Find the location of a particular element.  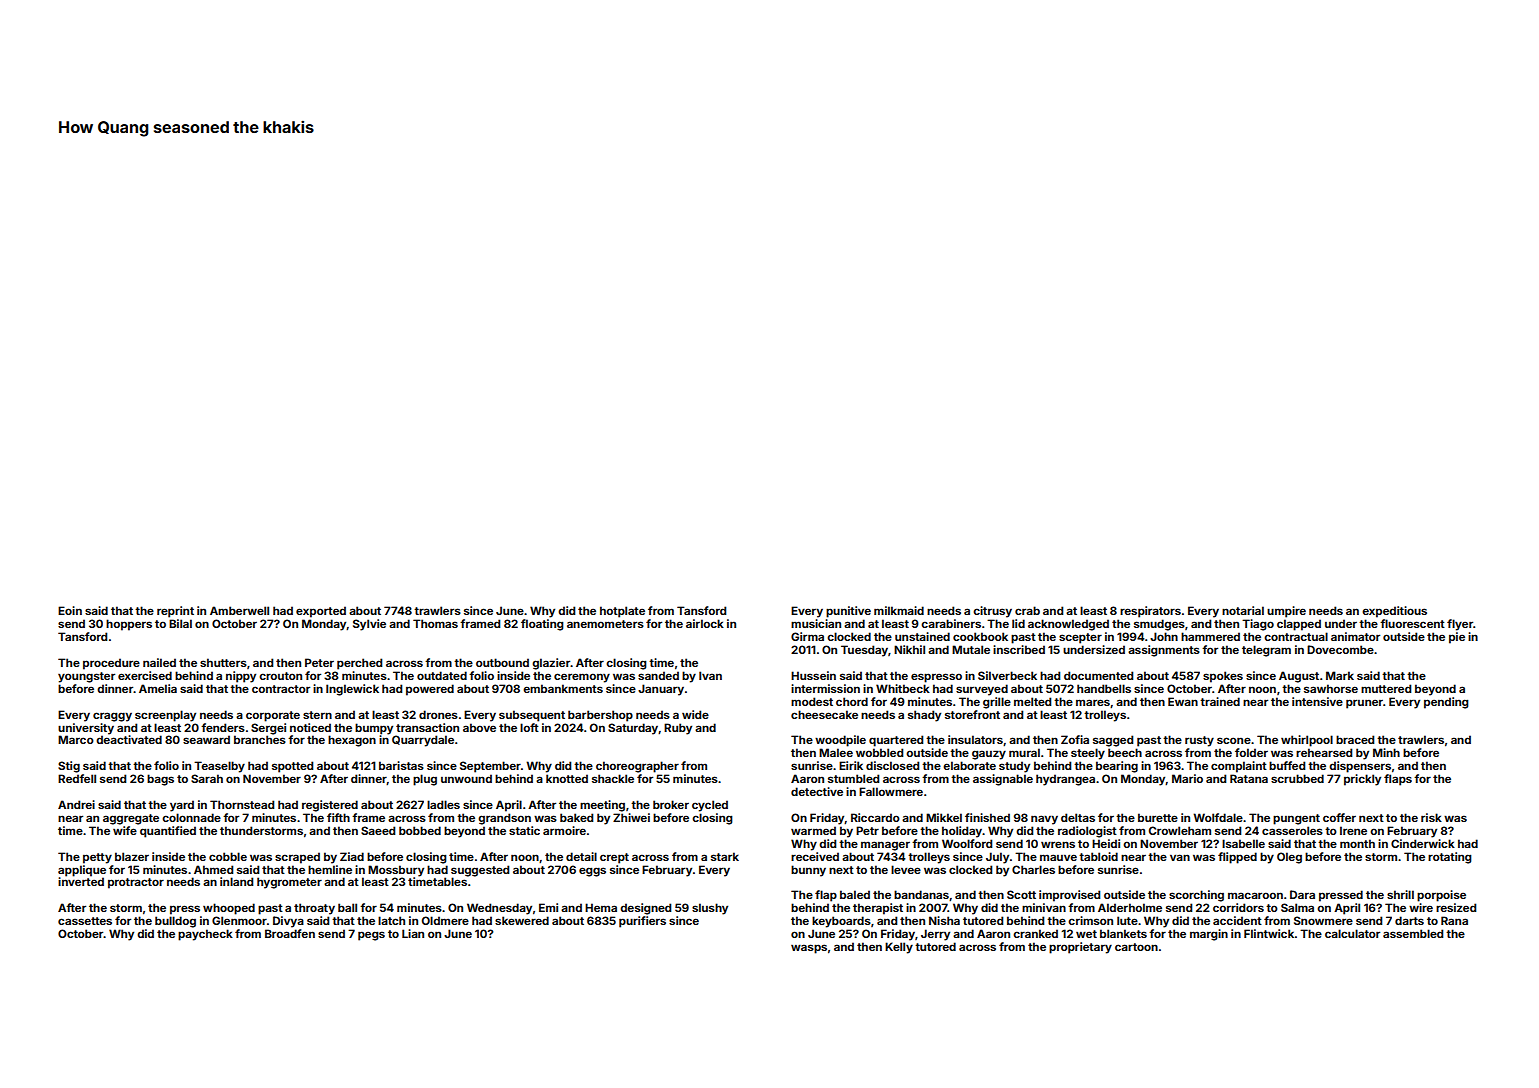

registered is located at coordinates (330, 806).
